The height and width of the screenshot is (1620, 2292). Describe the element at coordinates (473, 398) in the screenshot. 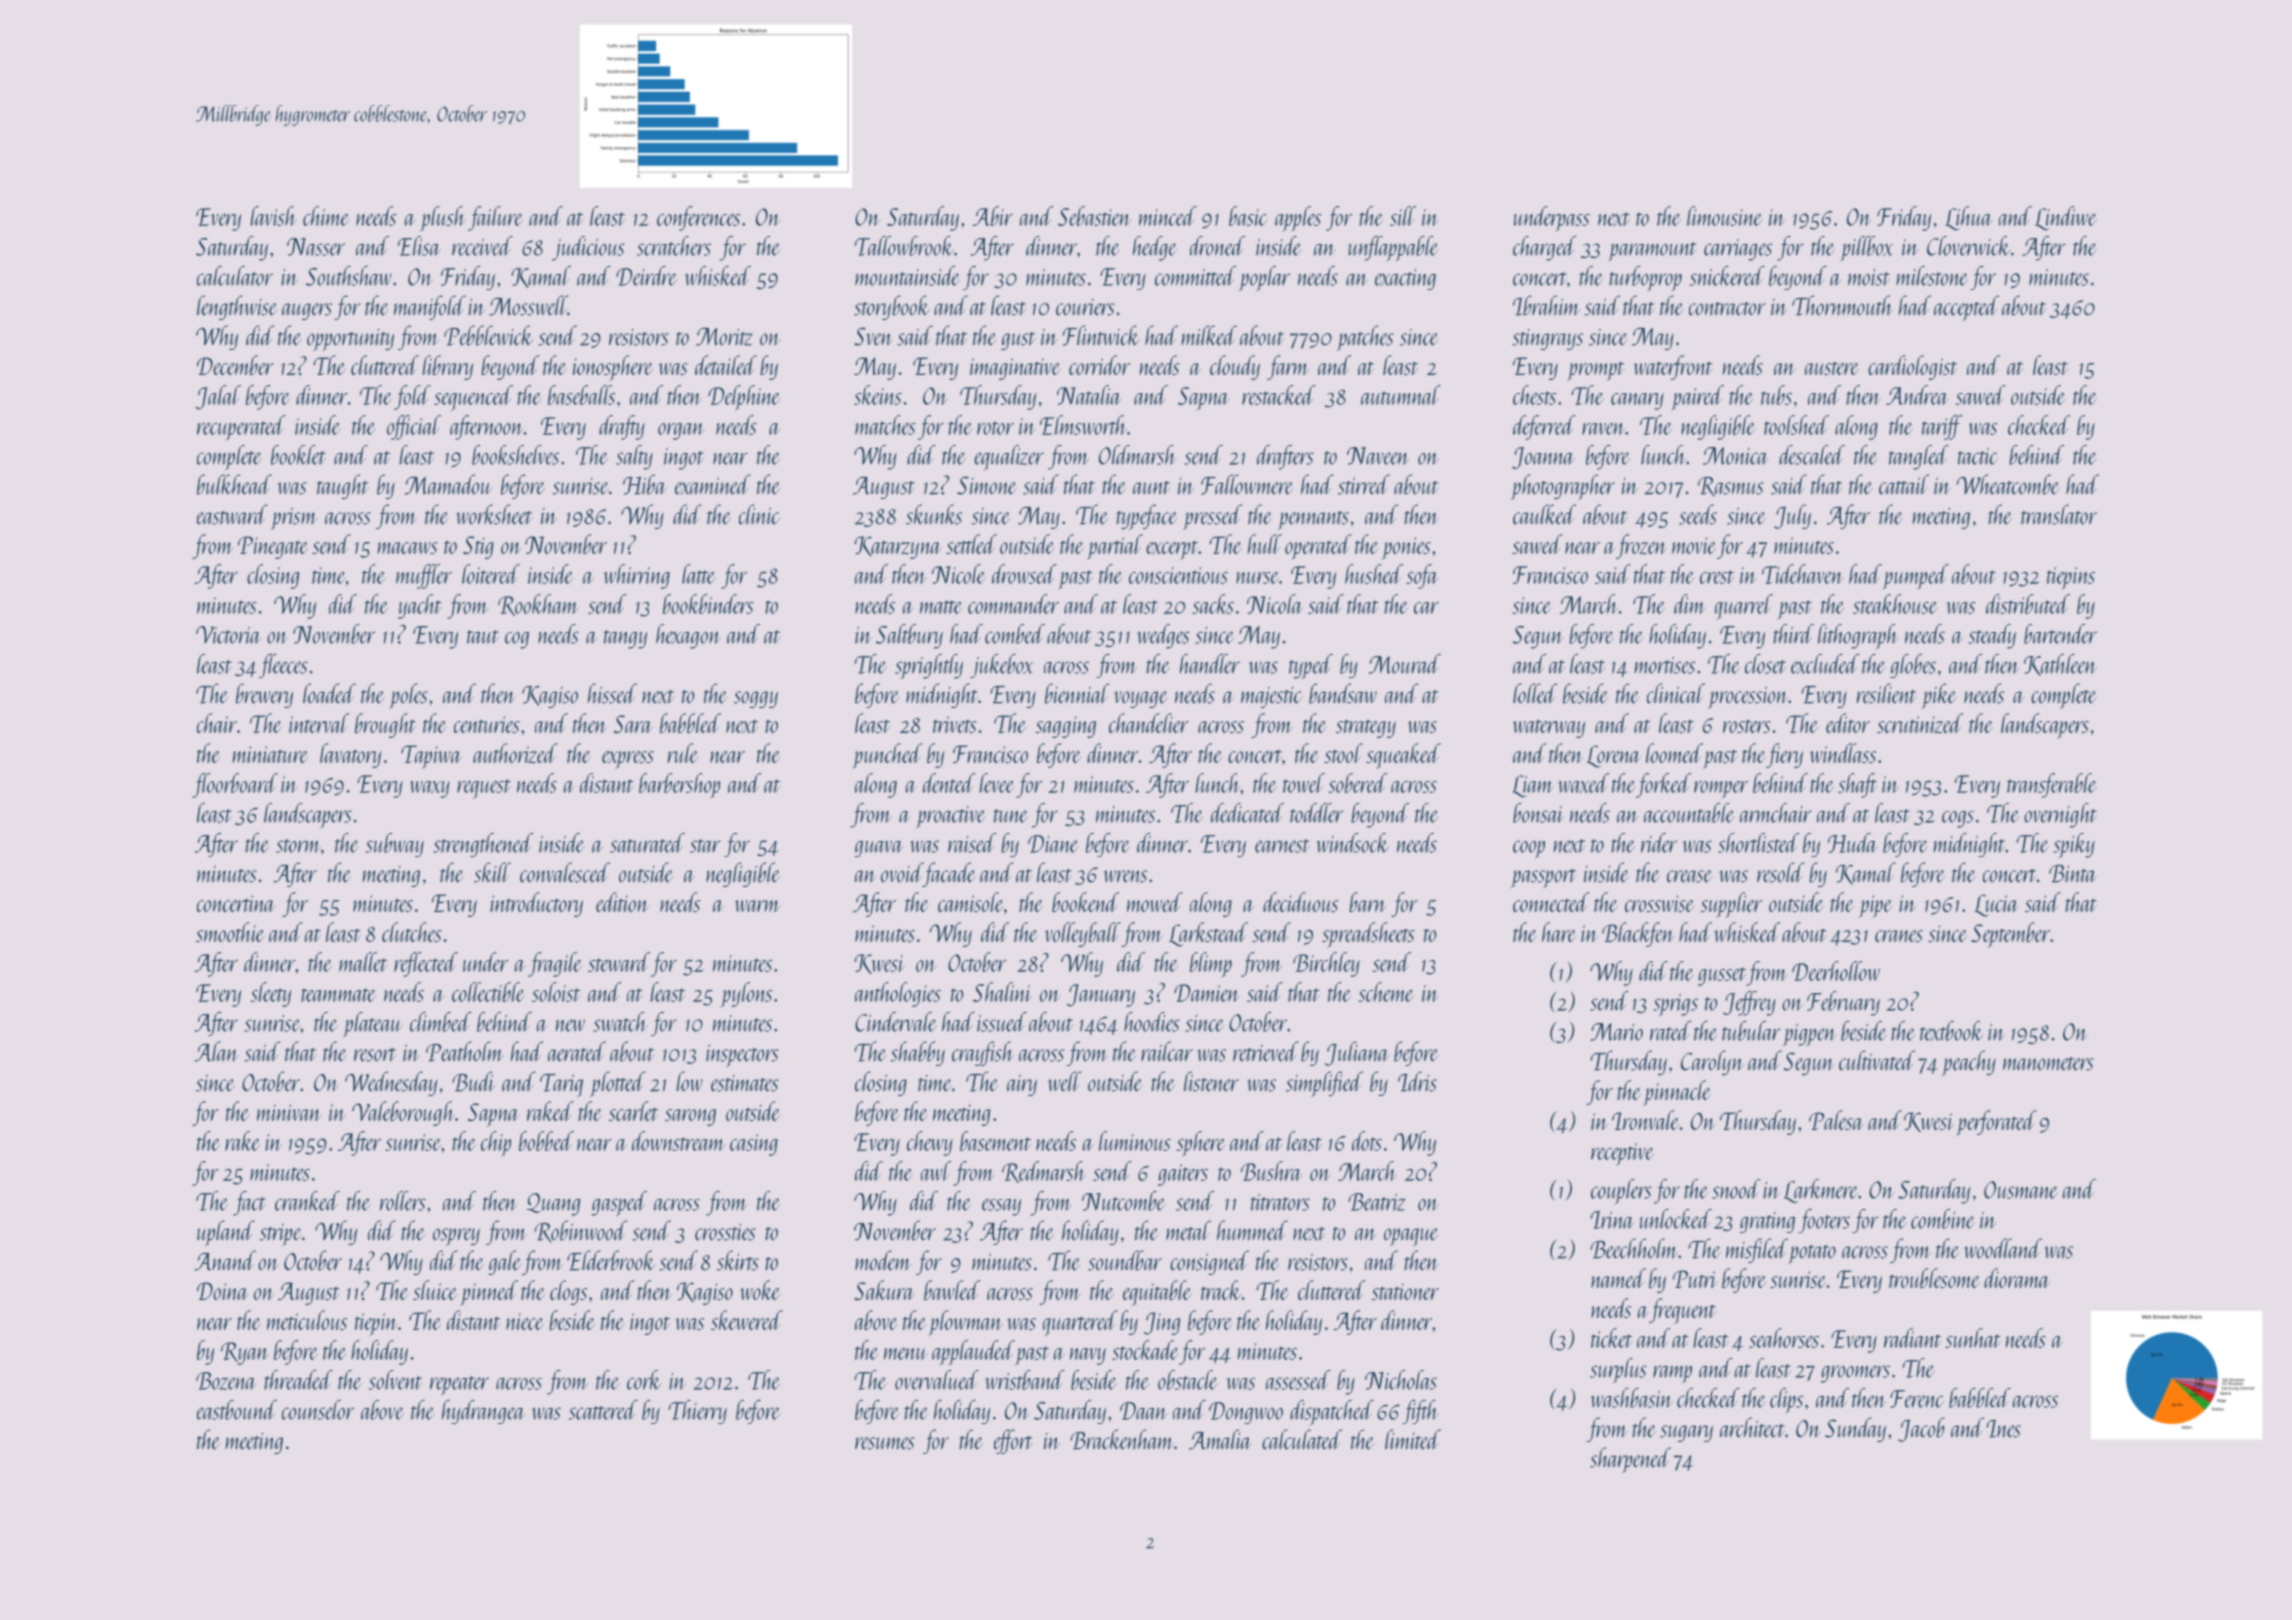

I see `sequenced` at that location.
